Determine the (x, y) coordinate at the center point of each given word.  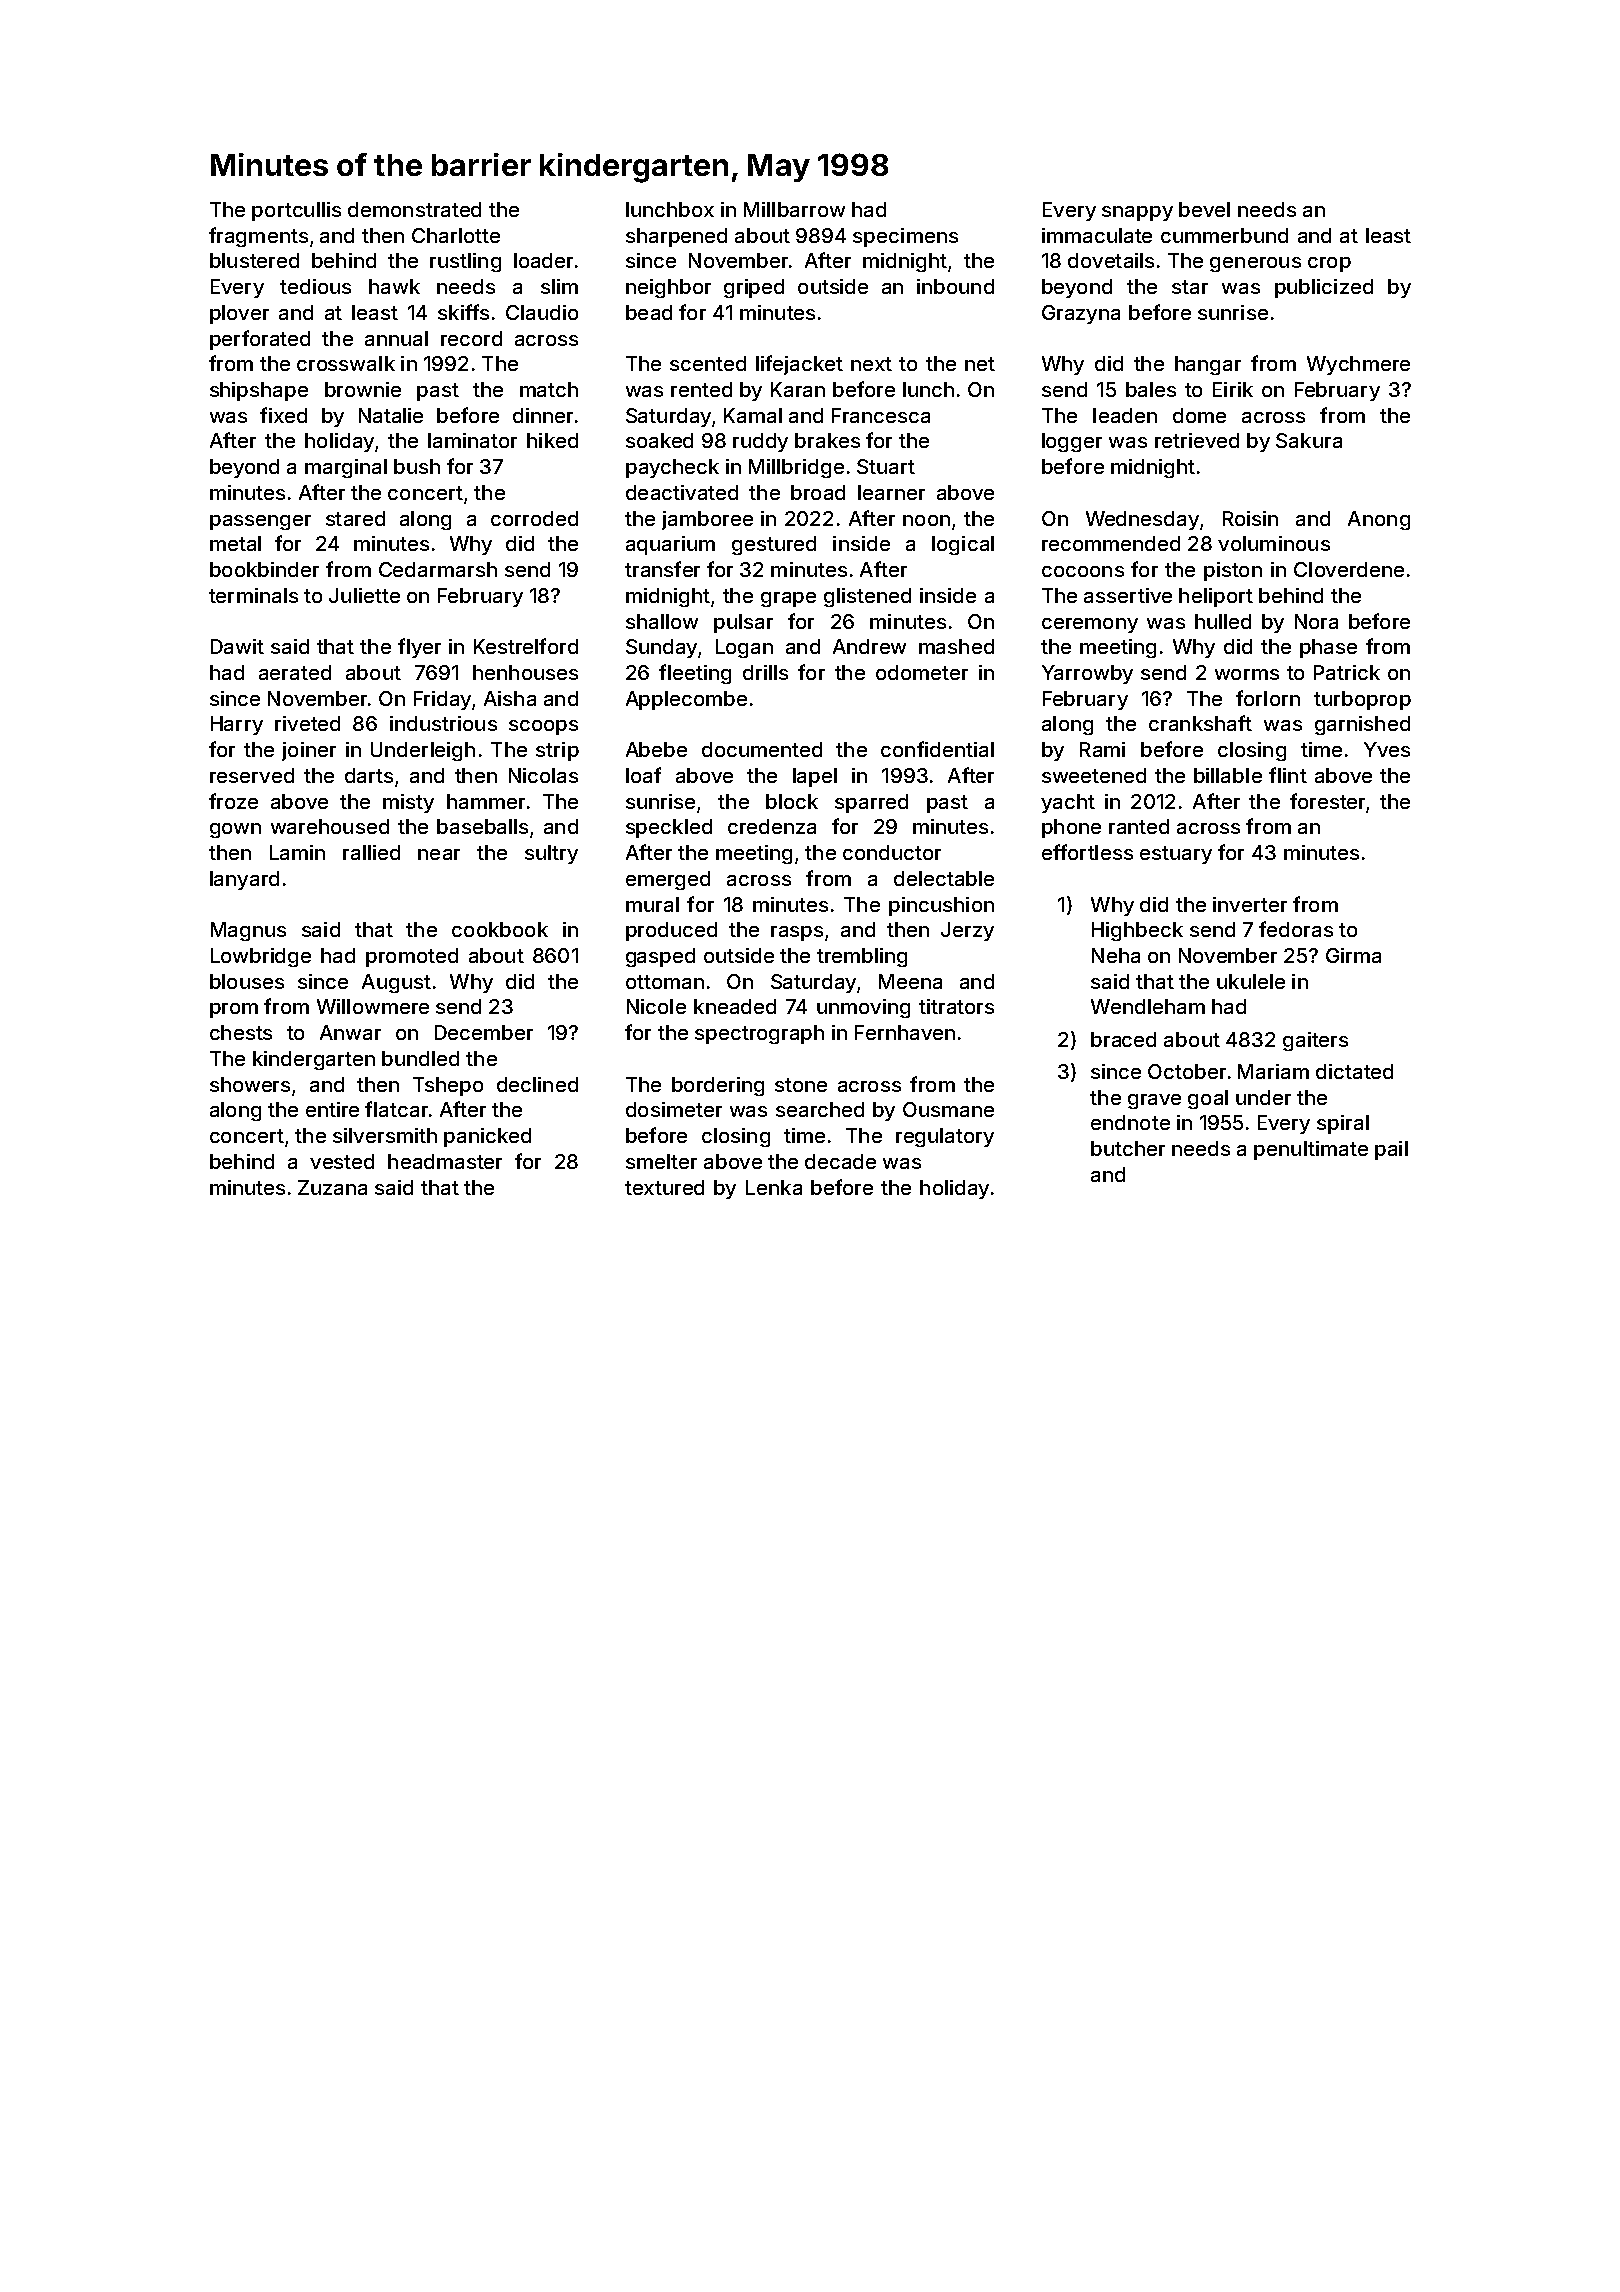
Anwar (350, 1032)
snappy (1137, 213)
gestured (774, 545)
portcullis (296, 211)
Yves (1387, 749)
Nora (1316, 621)
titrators (956, 1006)
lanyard (244, 880)
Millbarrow (794, 209)
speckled (669, 828)
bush (417, 466)
